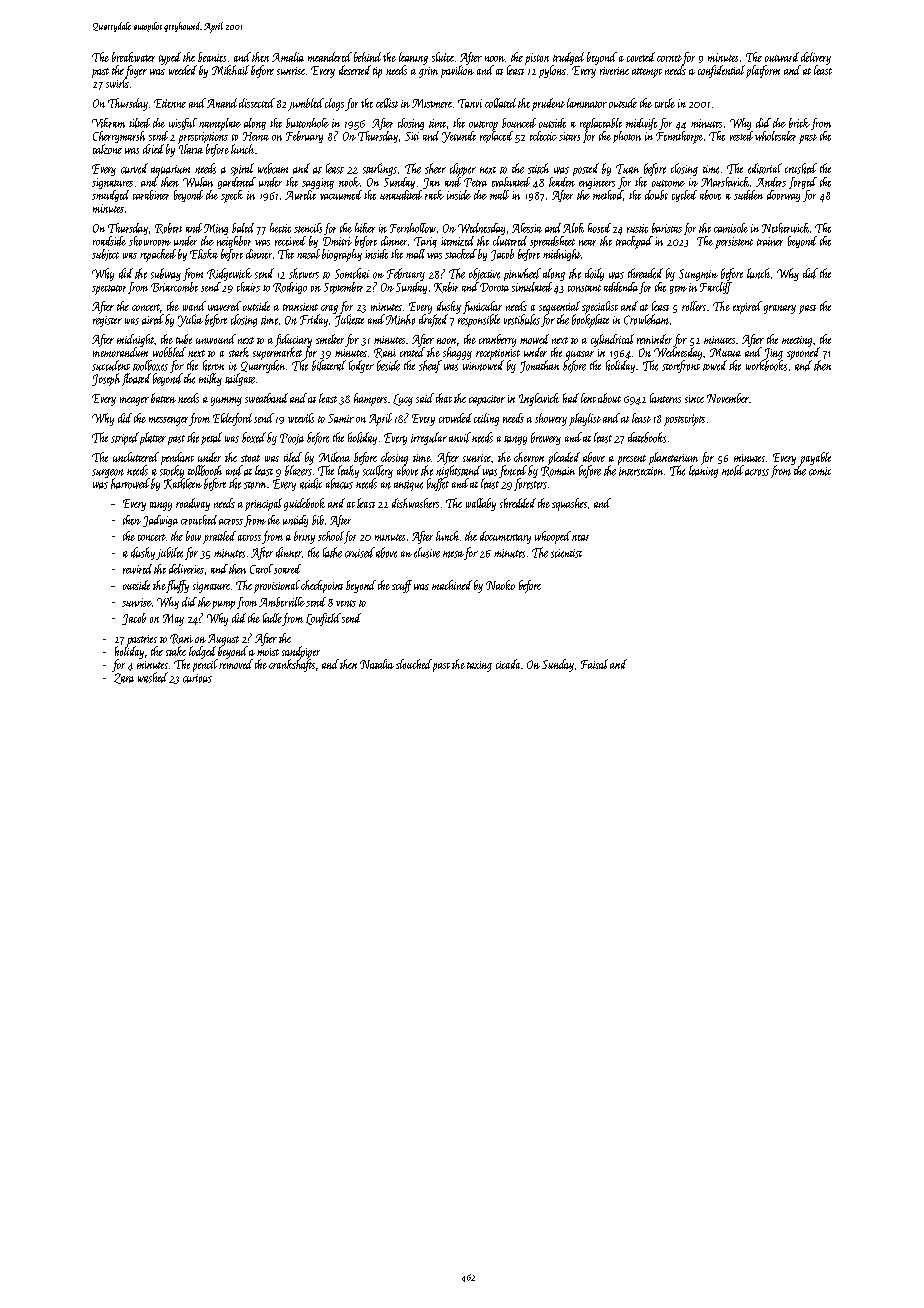  Describe the element at coordinates (530, 484) in the screenshot. I see `foresters` at that location.
